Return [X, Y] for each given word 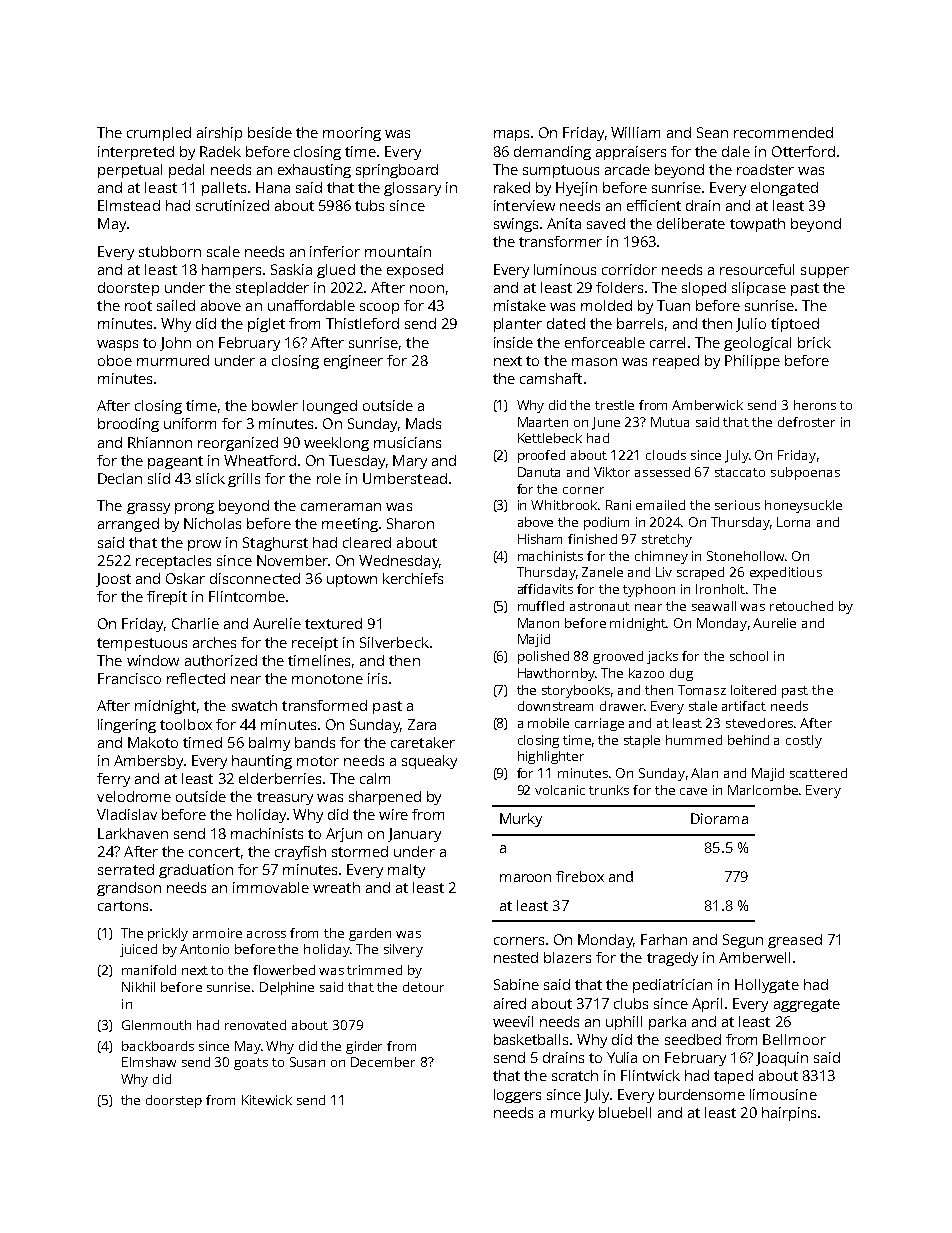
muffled [541, 606]
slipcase [759, 289]
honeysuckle [803, 506]
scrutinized [232, 205]
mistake [520, 305]
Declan [120, 478]
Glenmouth [156, 1025]
